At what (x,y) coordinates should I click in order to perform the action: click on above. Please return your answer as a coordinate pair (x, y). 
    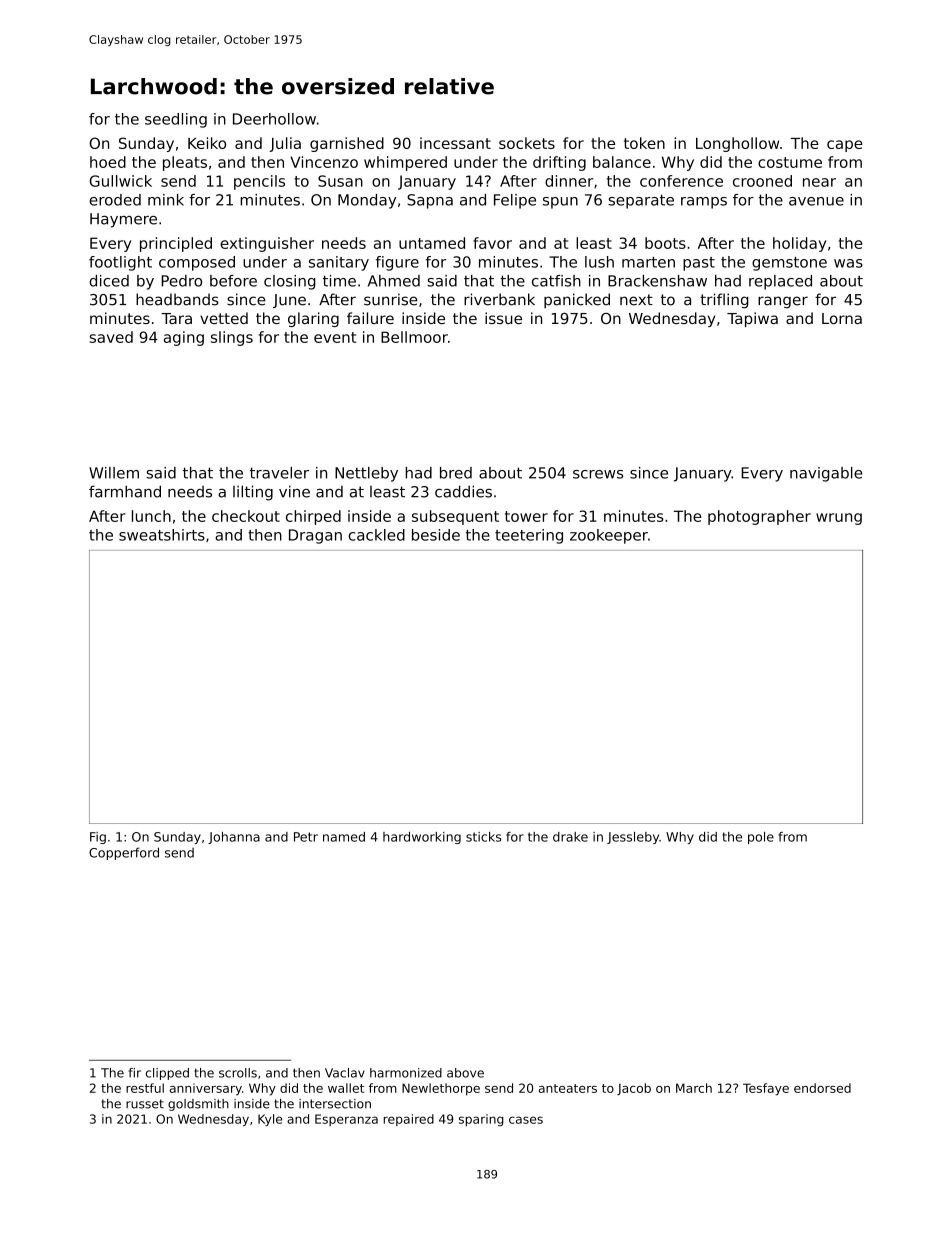
    Looking at the image, I should click on (465, 1073).
